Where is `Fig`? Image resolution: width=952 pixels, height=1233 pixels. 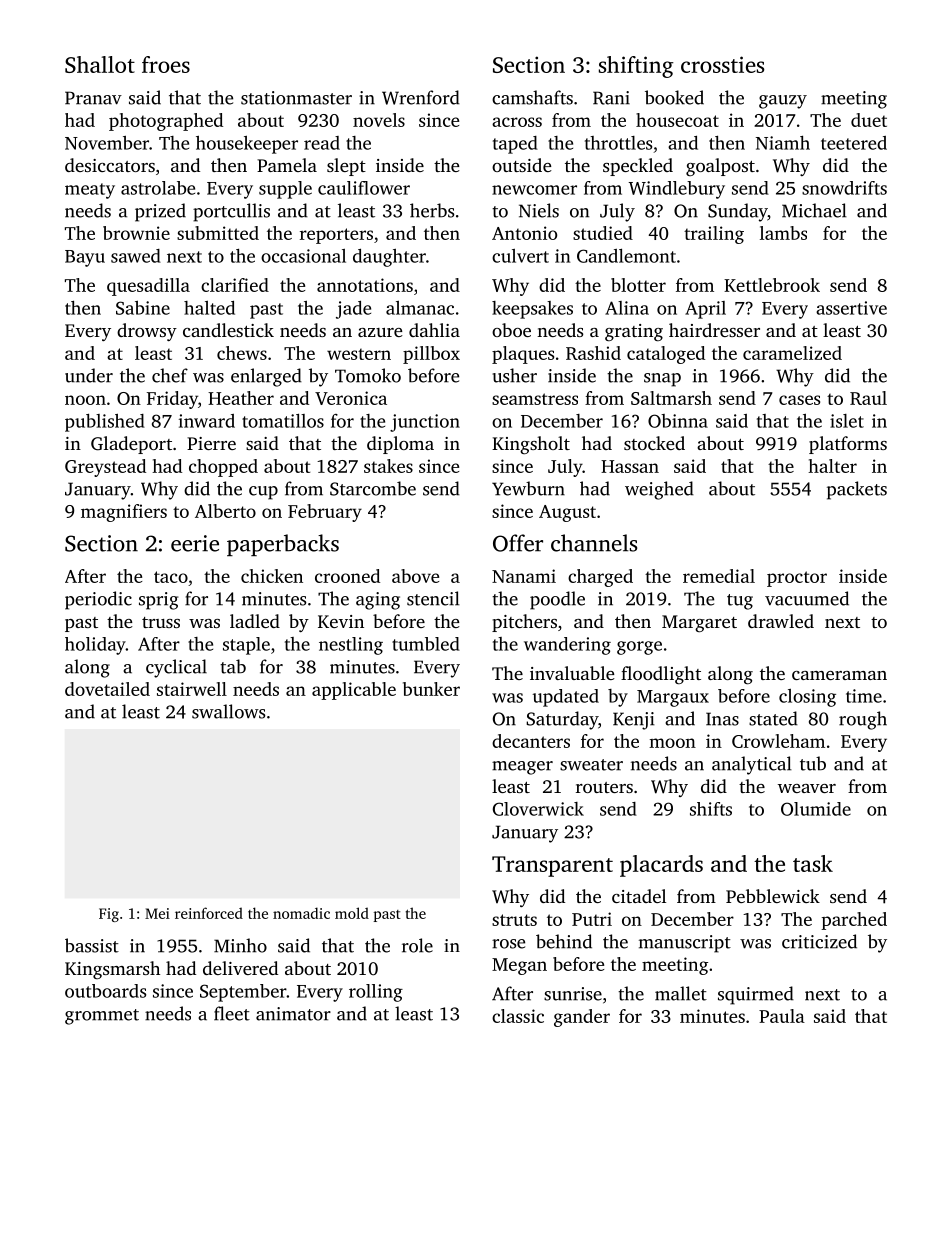
Fig is located at coordinates (109, 915).
